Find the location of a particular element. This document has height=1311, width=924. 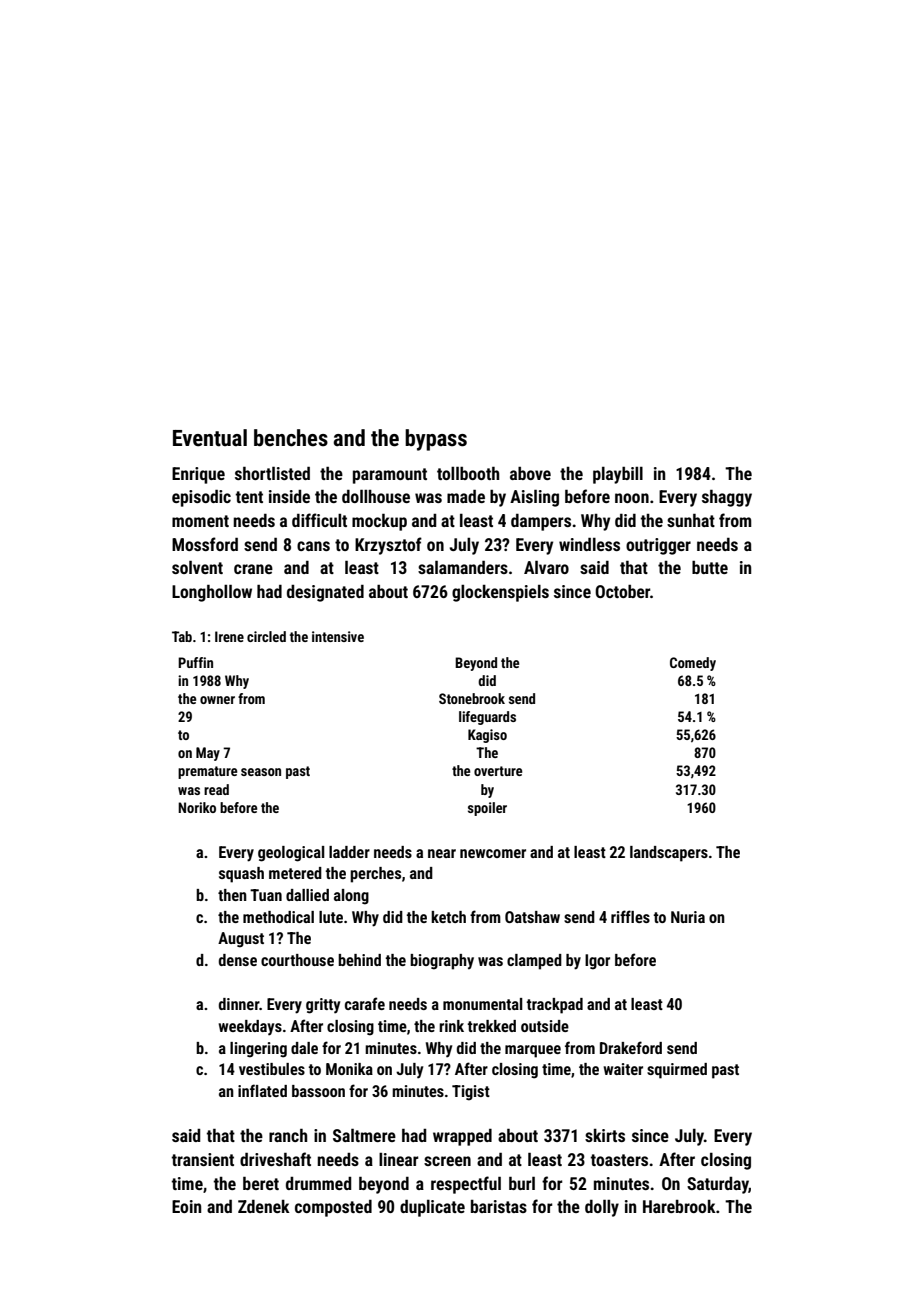

transient is located at coordinates (203, 1159).
